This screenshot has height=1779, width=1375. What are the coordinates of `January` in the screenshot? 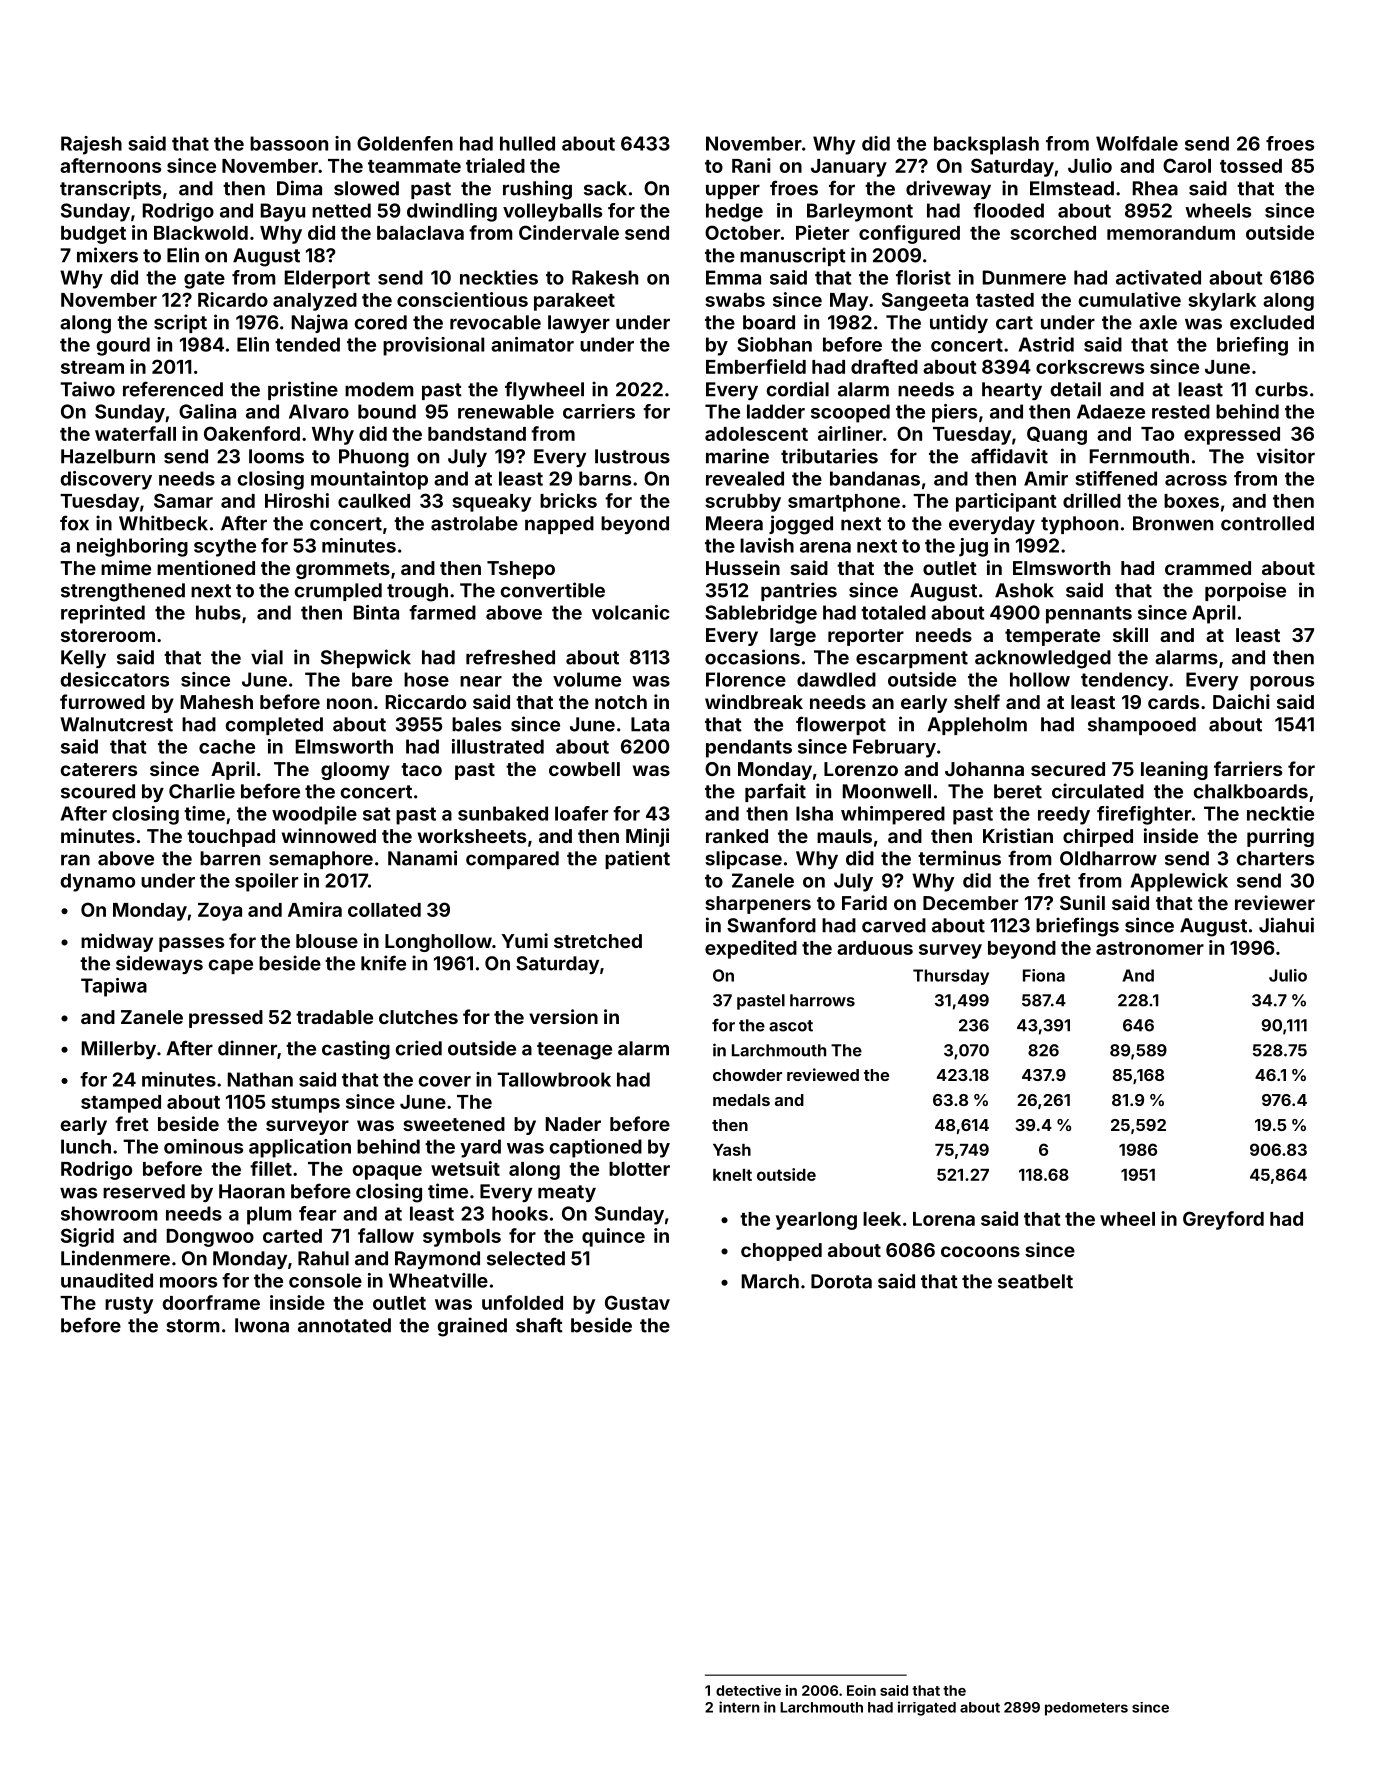 It's located at (849, 168).
